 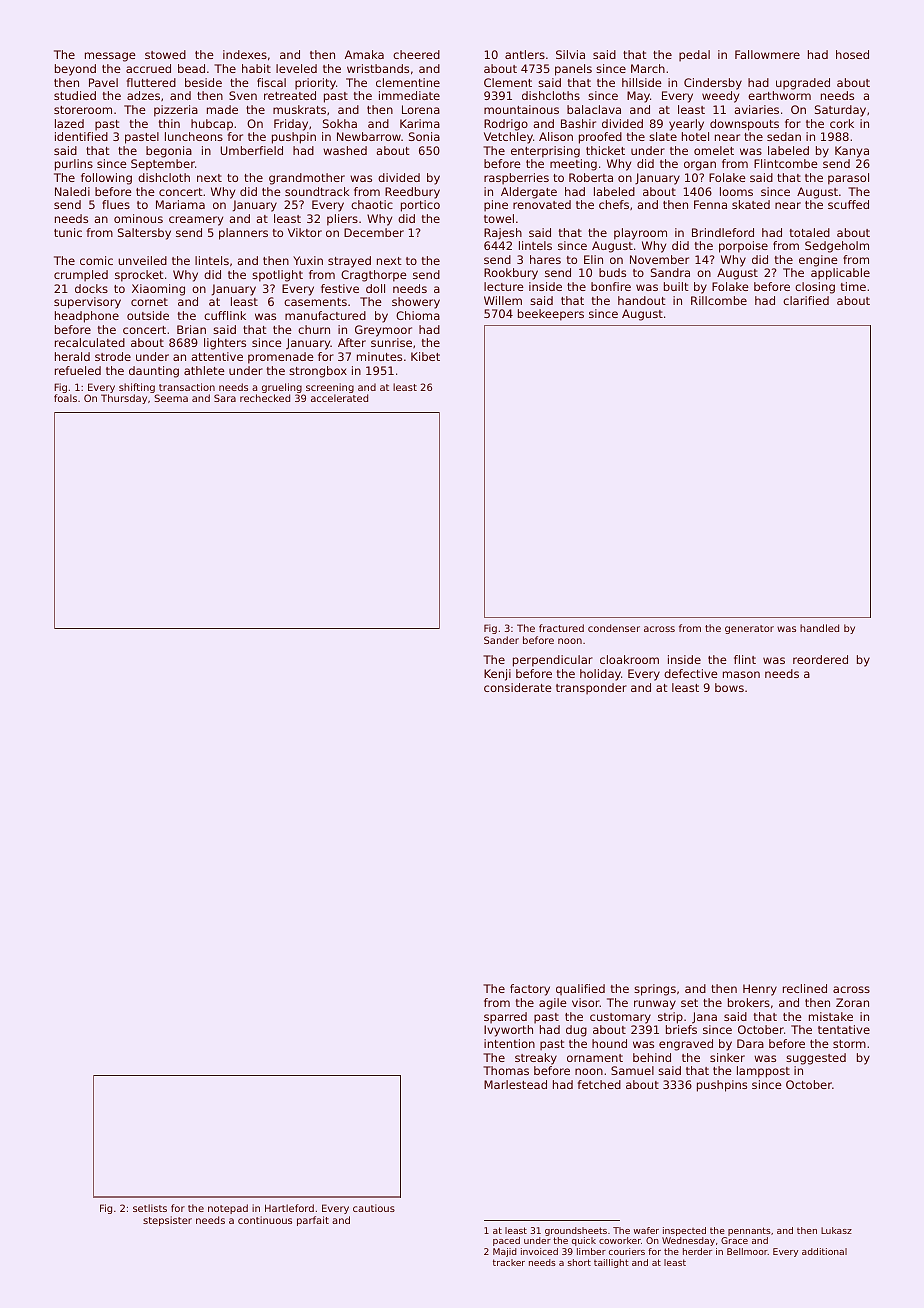 What do you see at coordinates (265, 1220) in the image?
I see `continuous` at bounding box center [265, 1220].
